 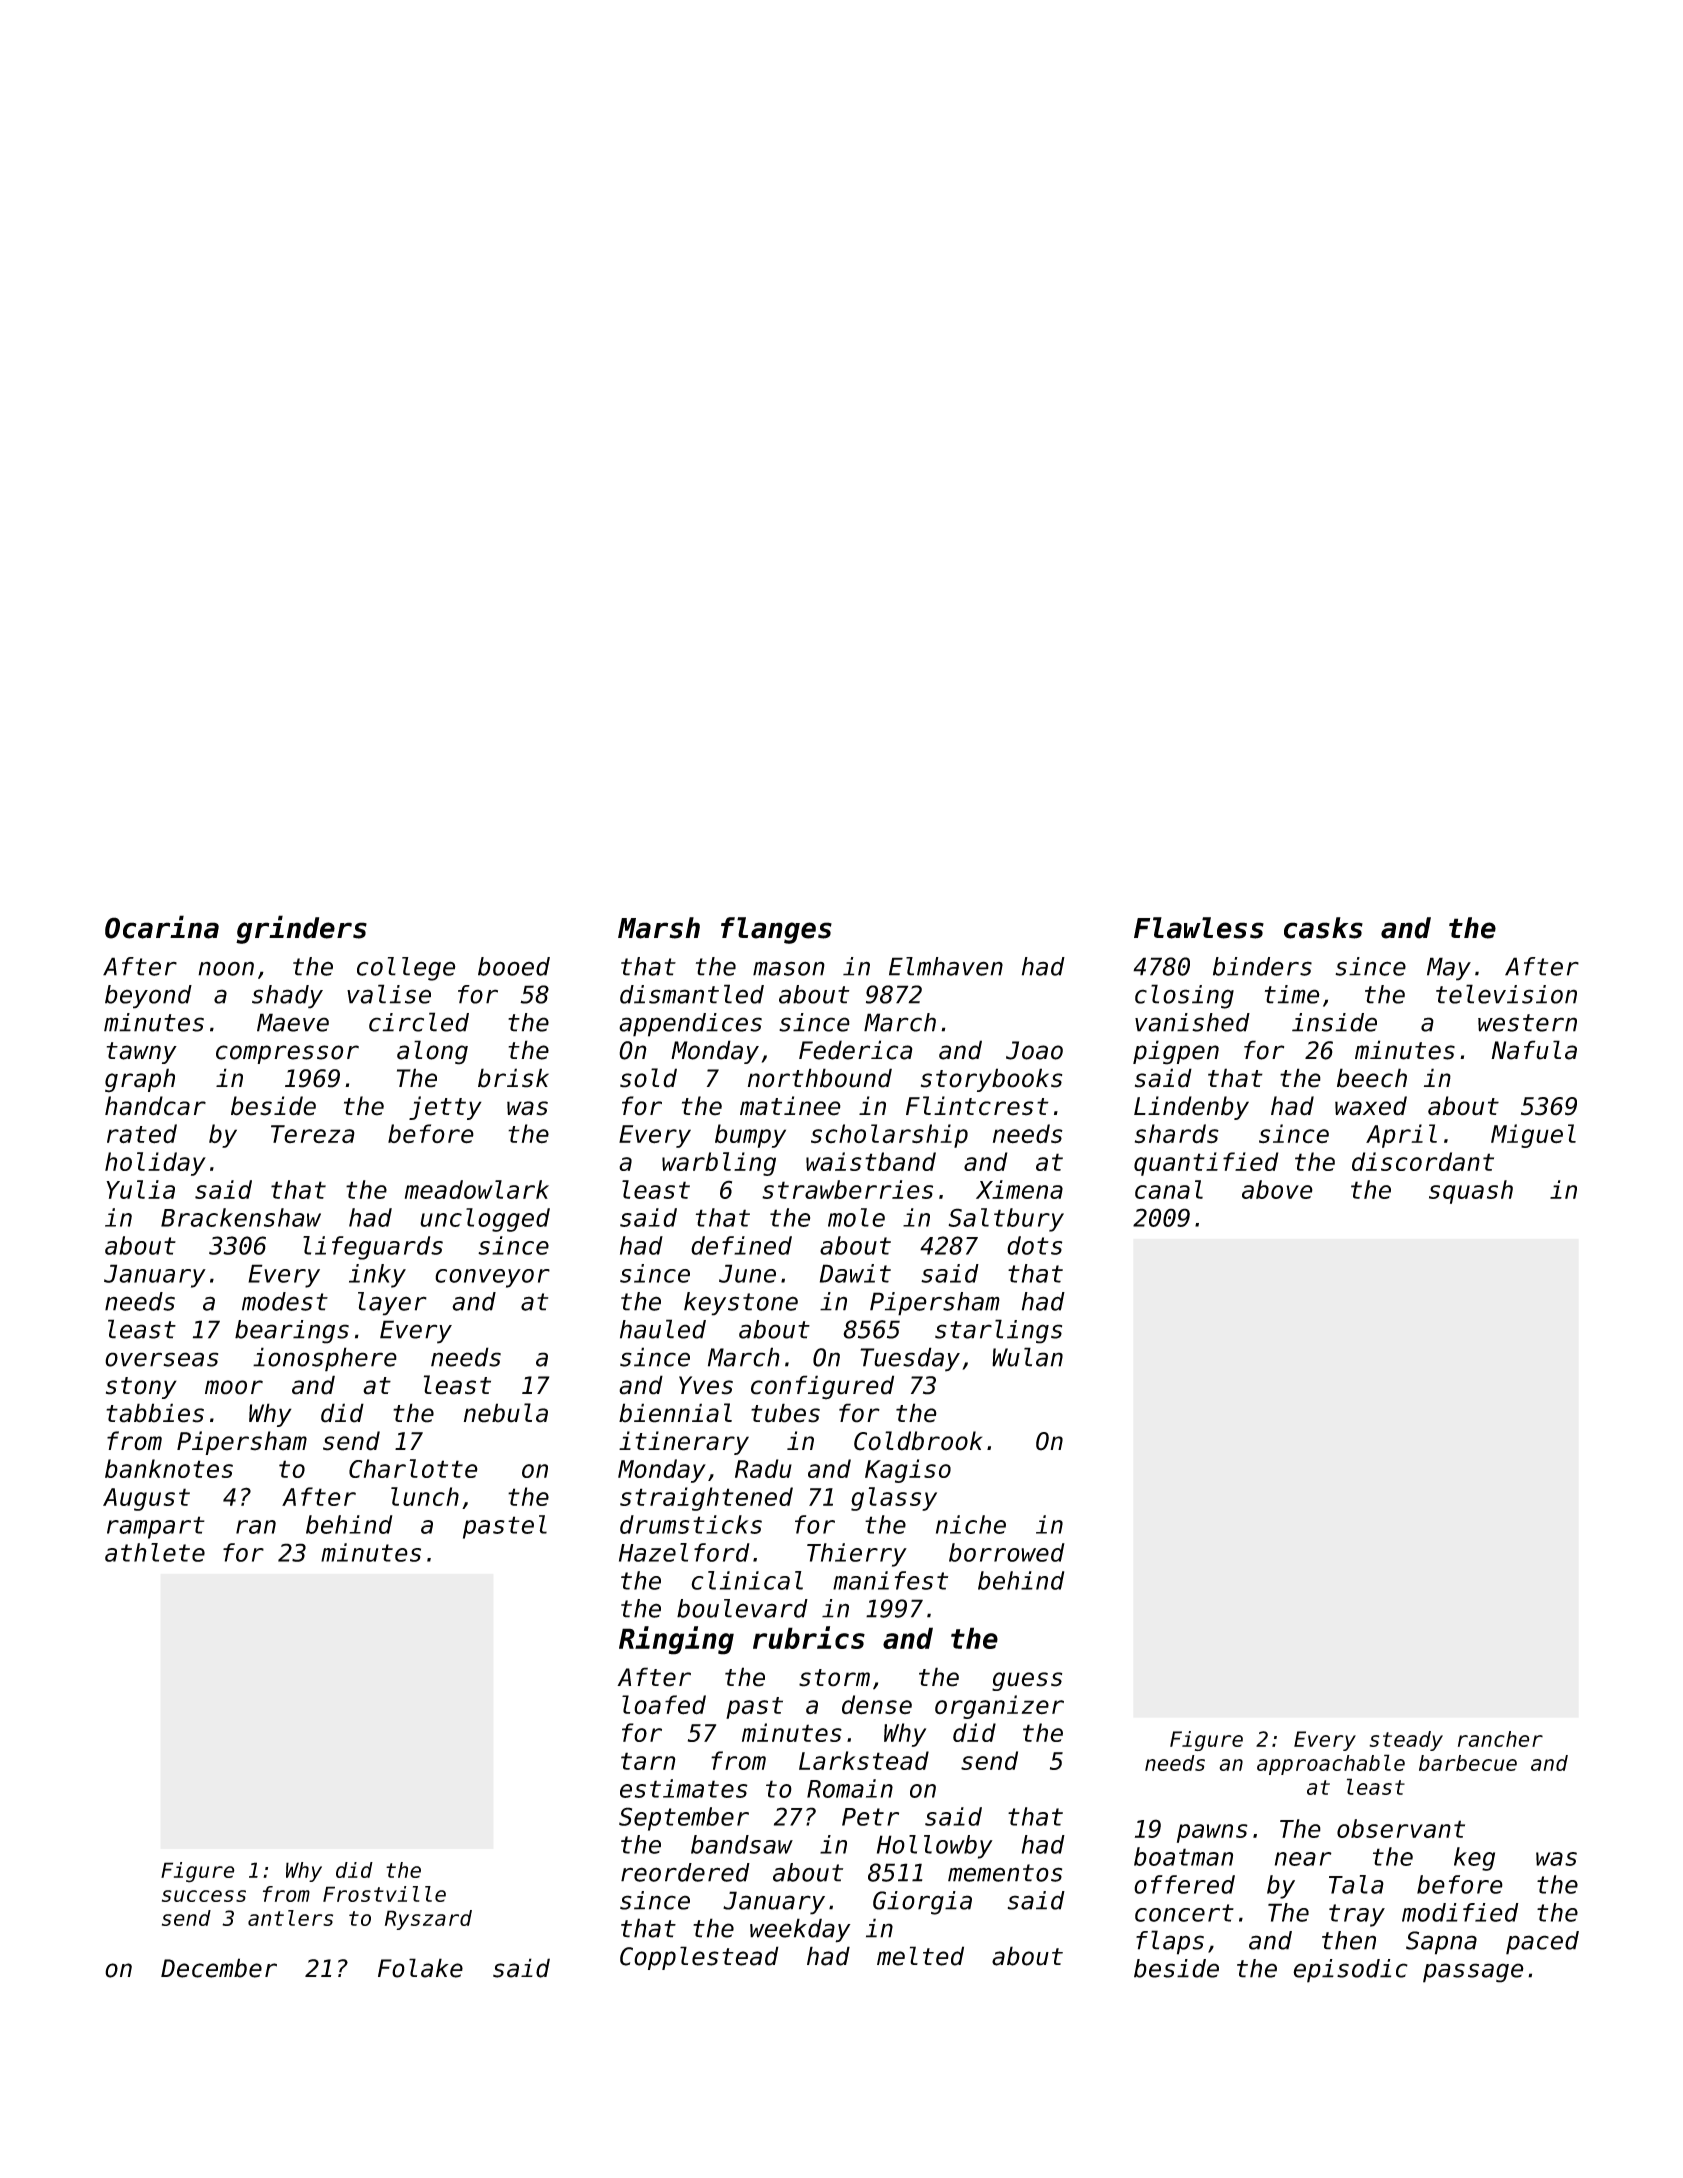 I want to click on loafed, so click(x=664, y=1705).
